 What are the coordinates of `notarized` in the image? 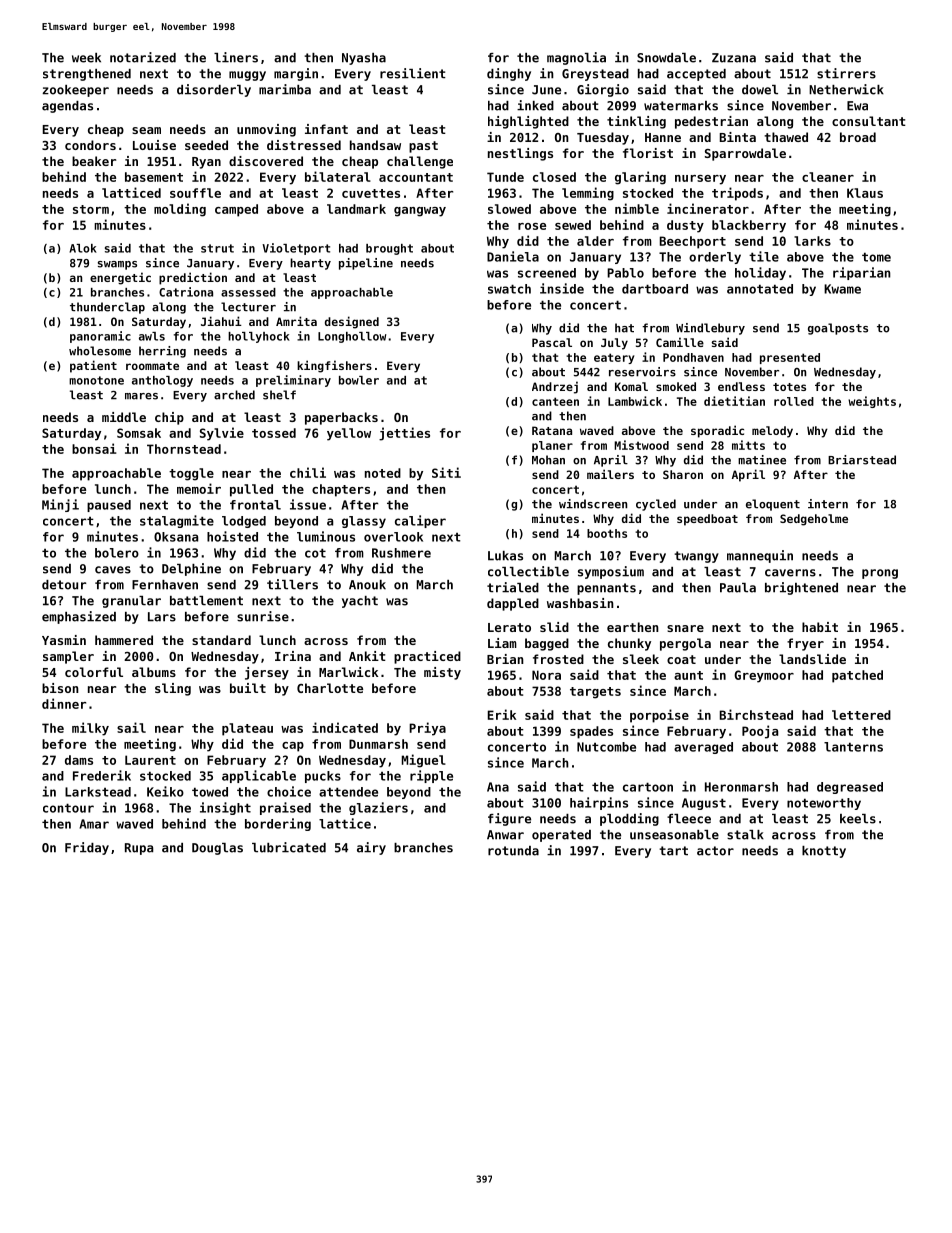 It's located at (143, 57).
